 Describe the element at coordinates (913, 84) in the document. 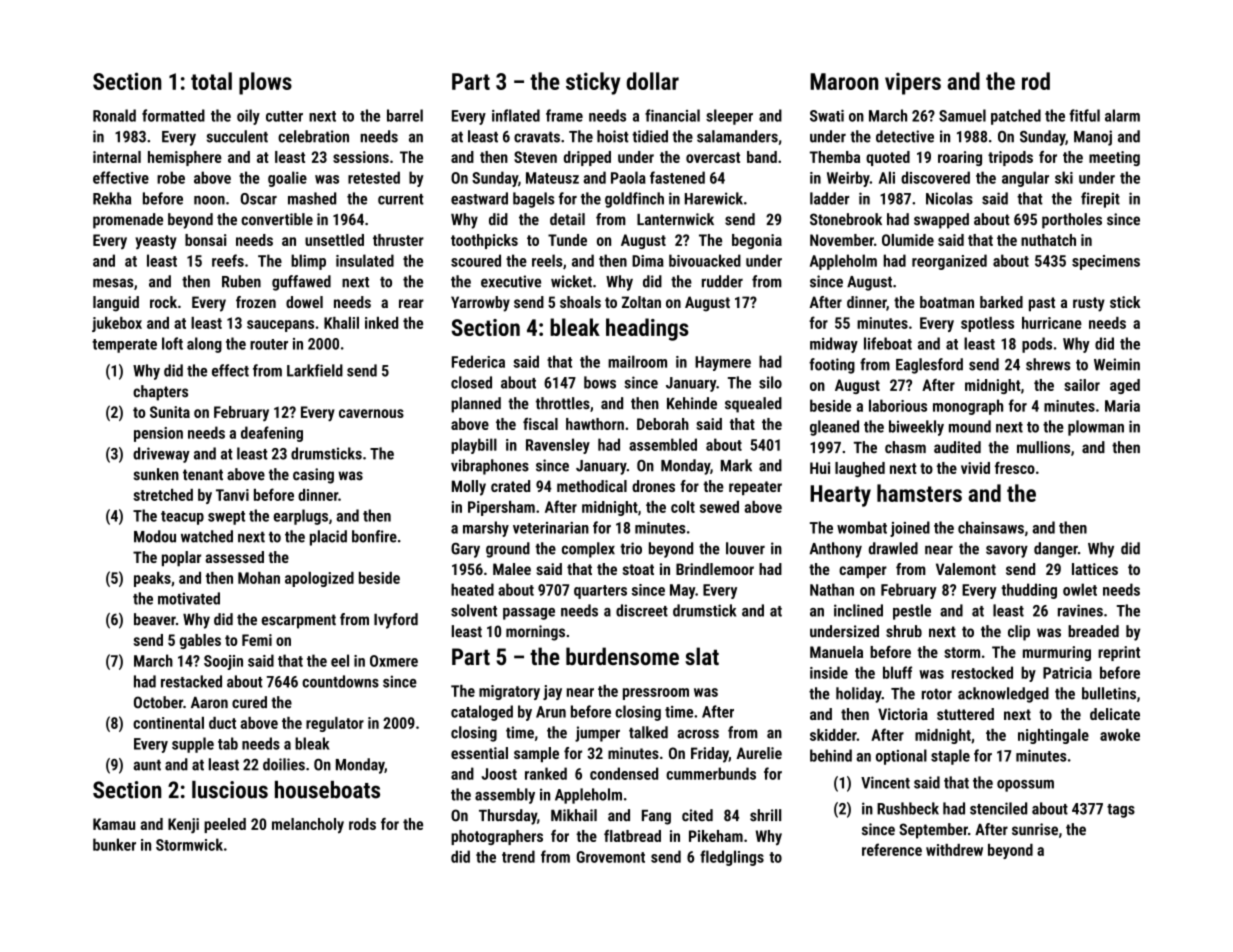

I see `vipers` at that location.
